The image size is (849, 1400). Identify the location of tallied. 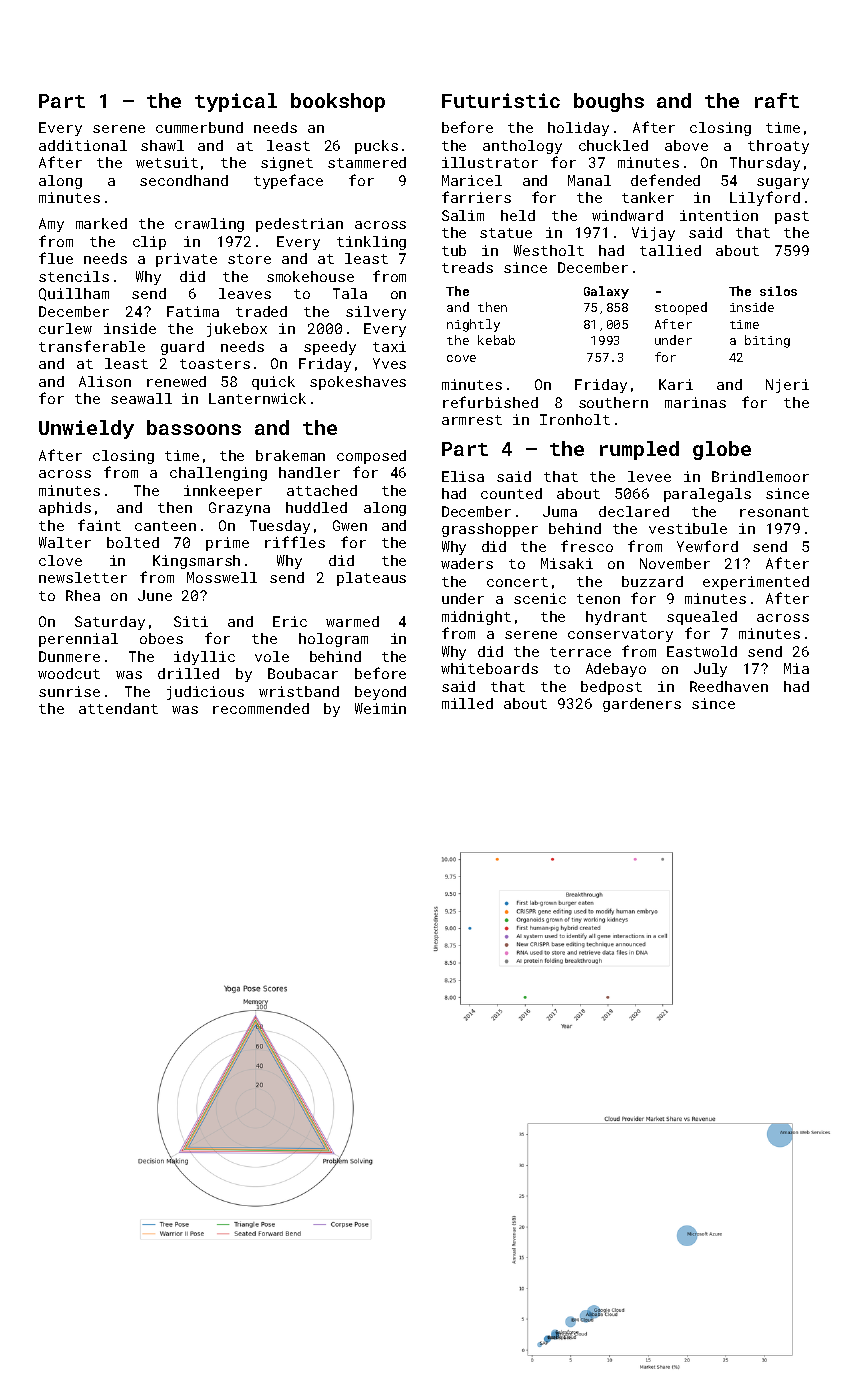
(670, 250).
